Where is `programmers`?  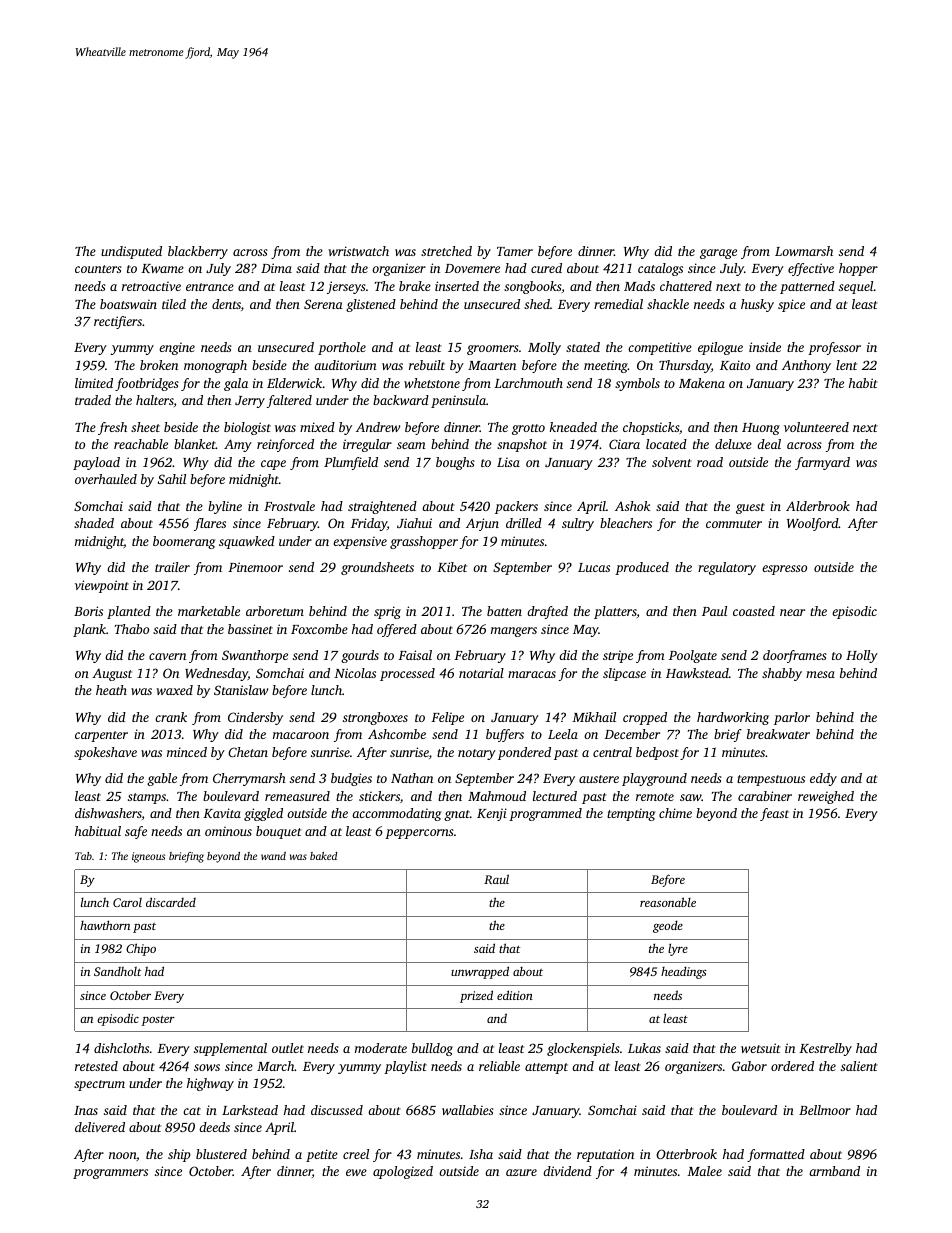
programmers is located at coordinates (110, 1174).
